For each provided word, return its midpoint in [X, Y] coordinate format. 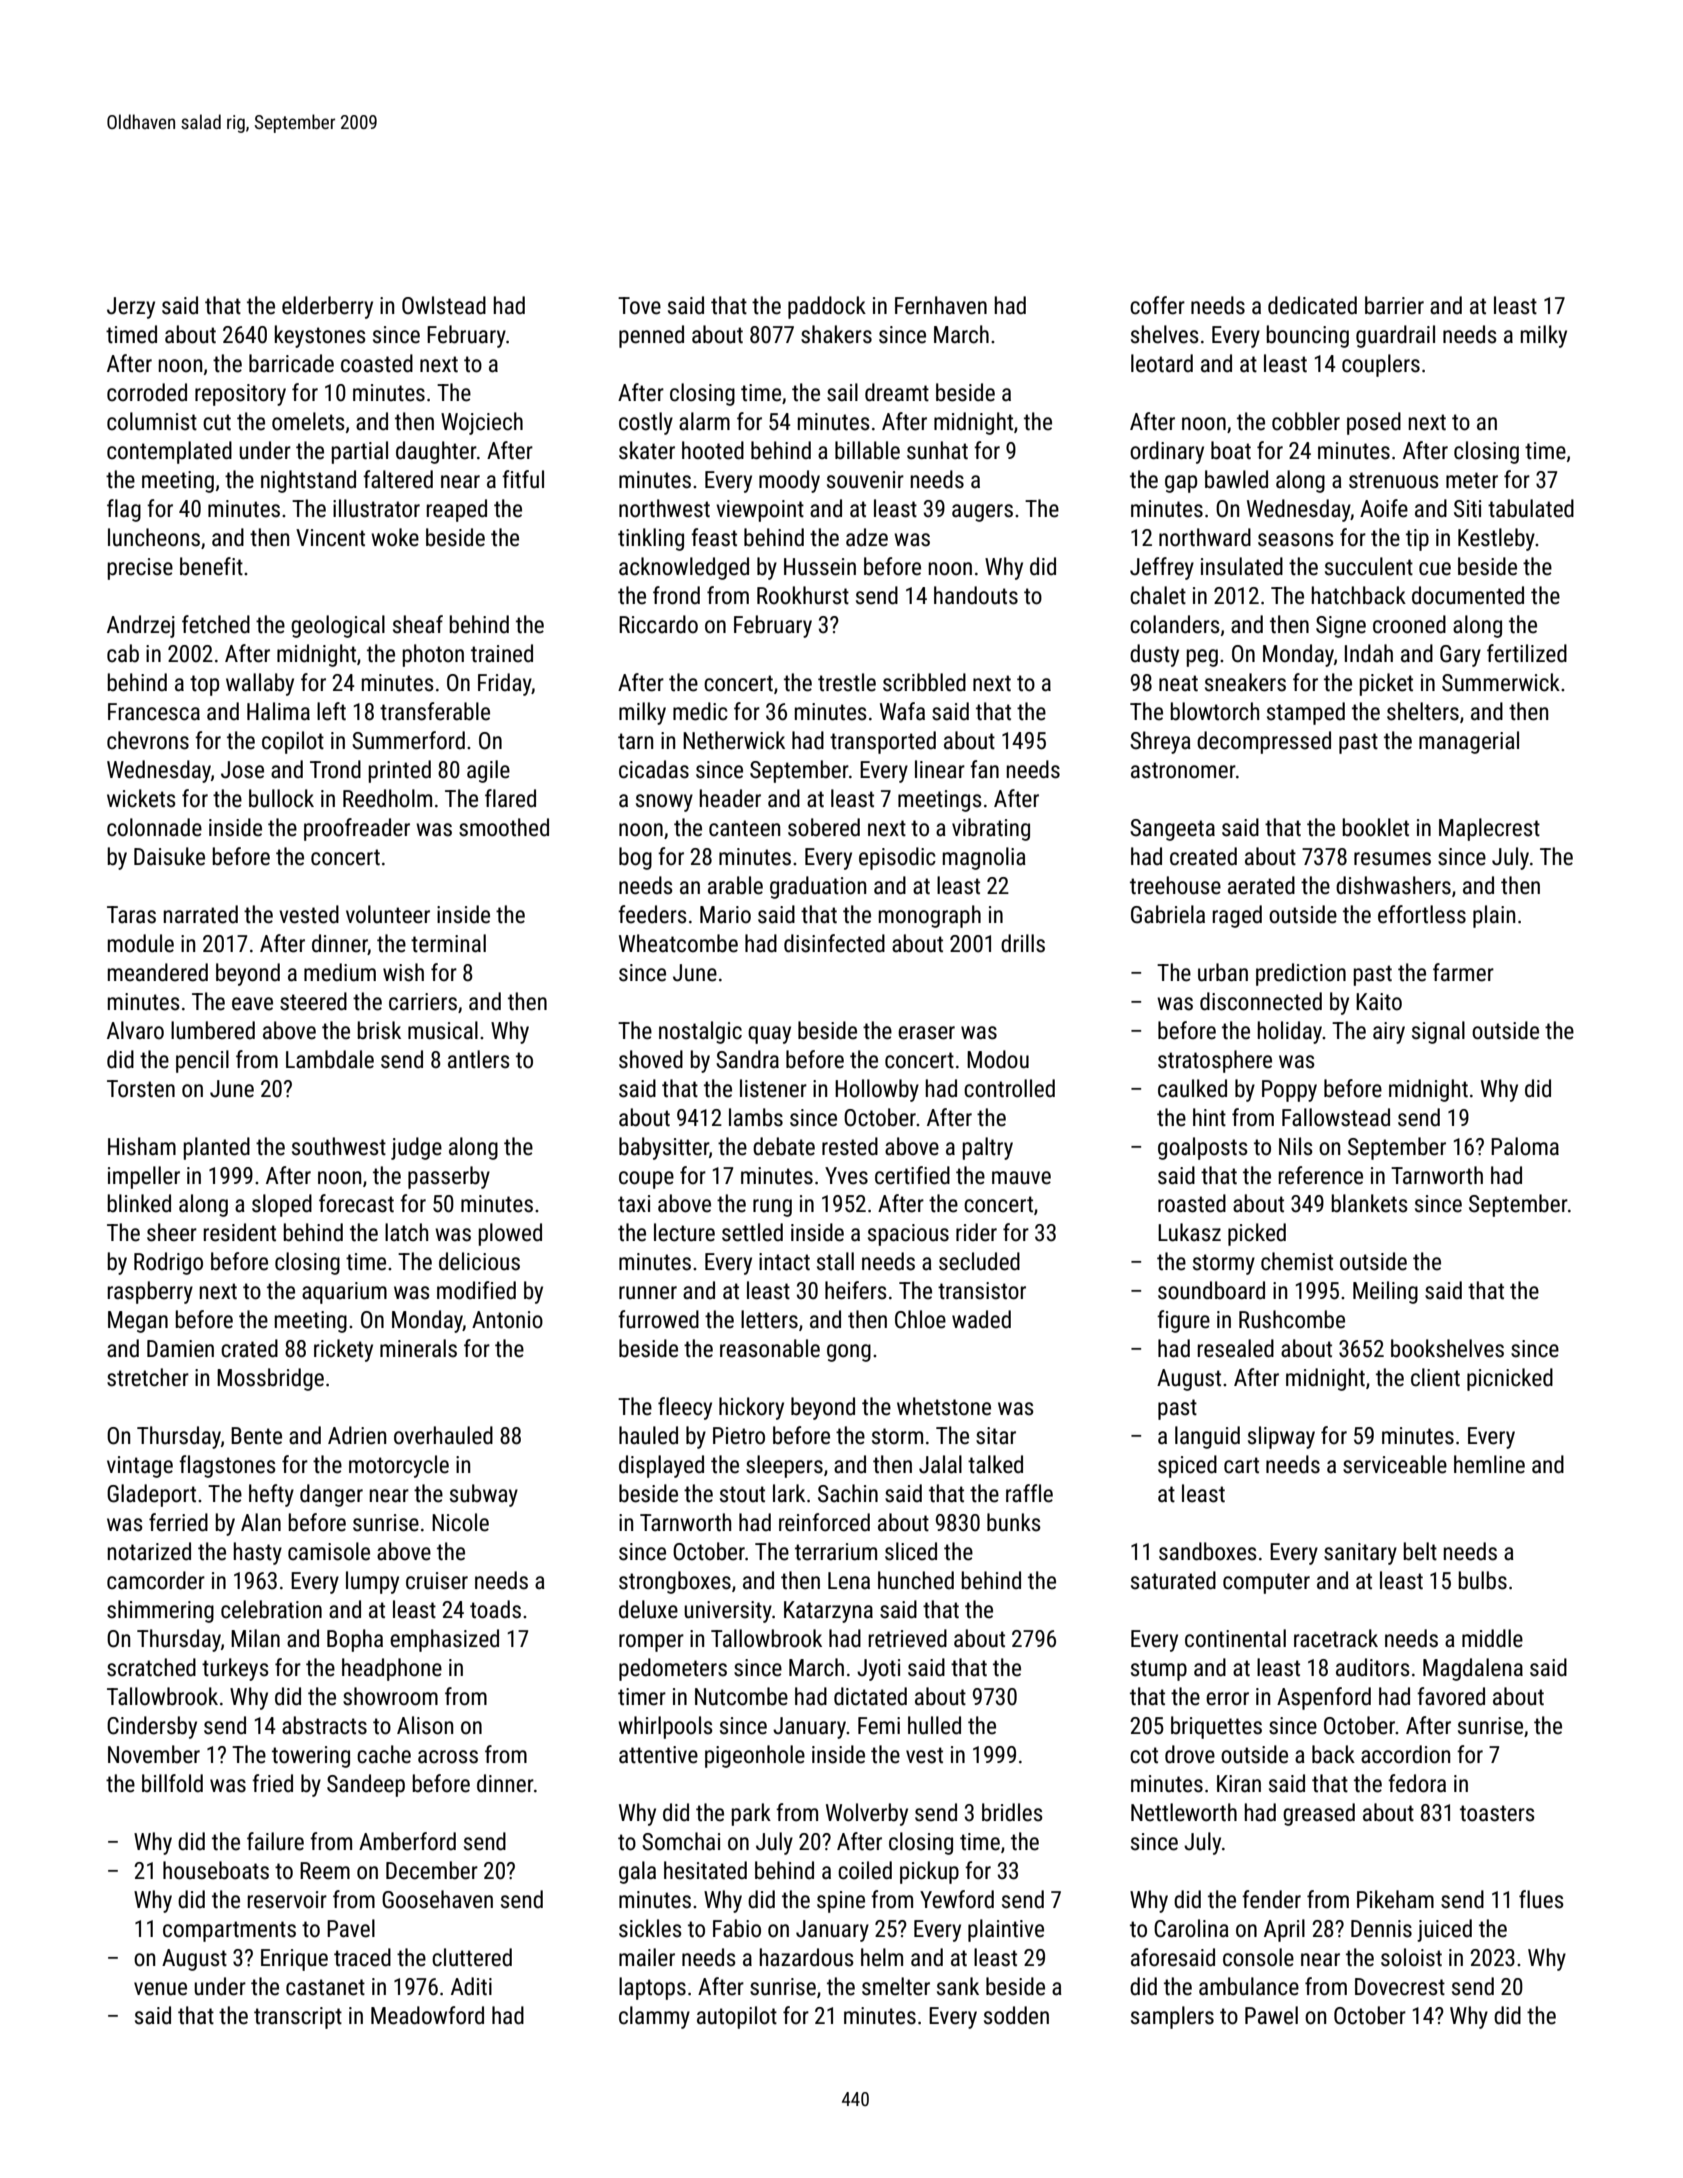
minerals [418, 1348]
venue [160, 1989]
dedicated [1312, 305]
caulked [1192, 1088]
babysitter [664, 1148]
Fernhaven [941, 305]
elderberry [327, 307]
